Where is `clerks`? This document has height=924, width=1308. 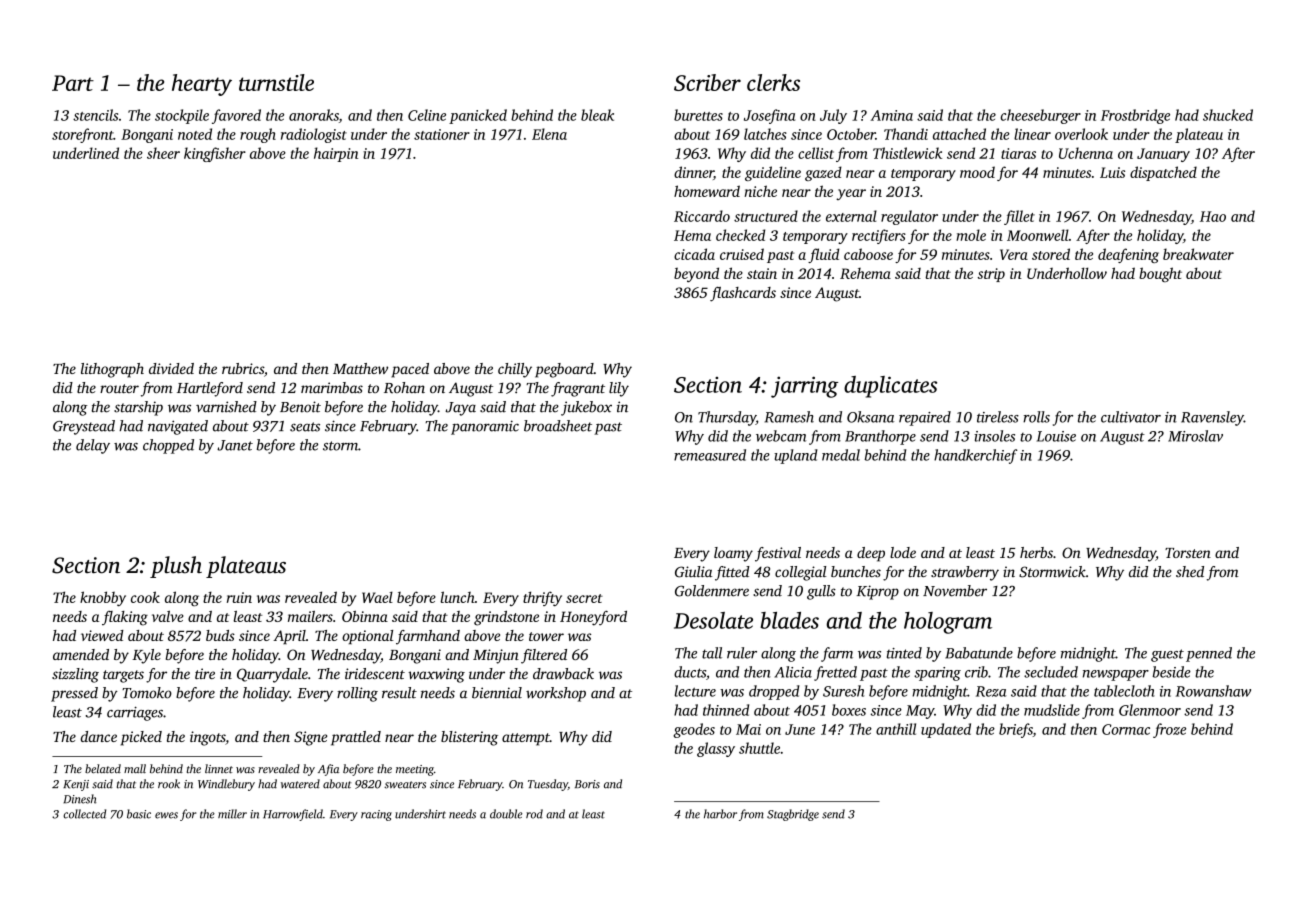
clerks is located at coordinates (773, 82).
